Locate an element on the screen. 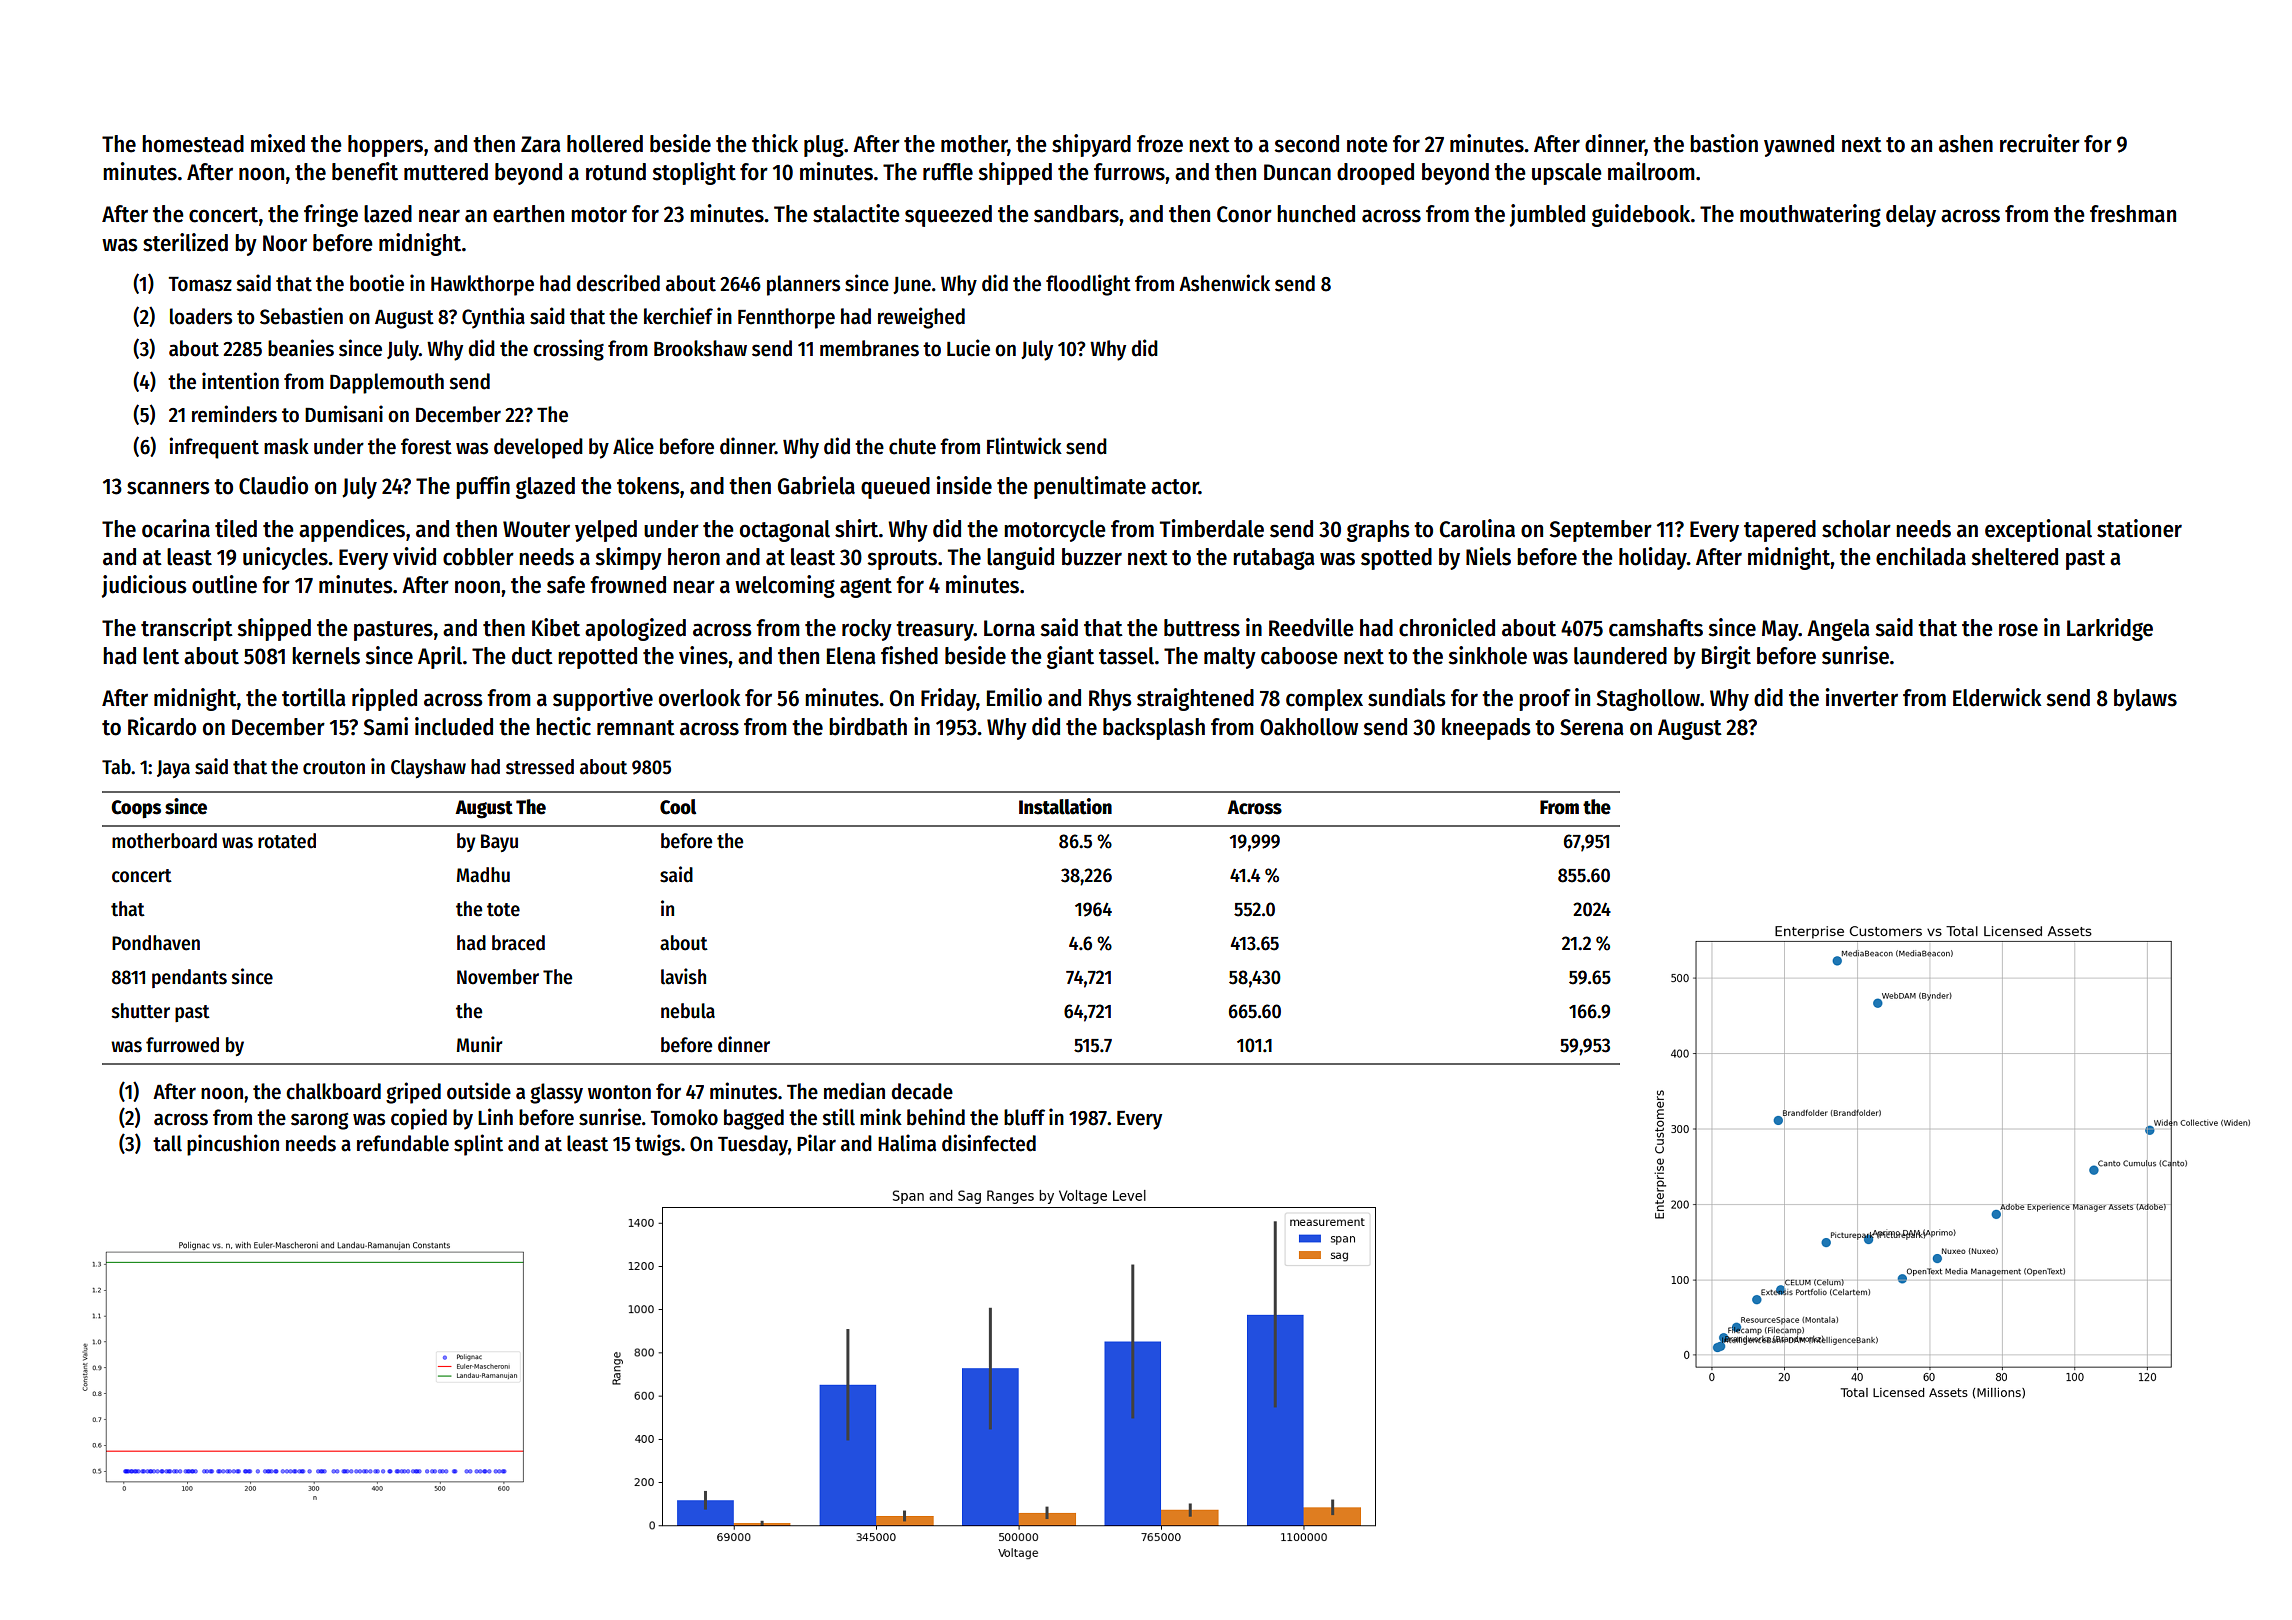 The width and height of the screenshot is (2292, 1620). wonton is located at coordinates (619, 1092).
